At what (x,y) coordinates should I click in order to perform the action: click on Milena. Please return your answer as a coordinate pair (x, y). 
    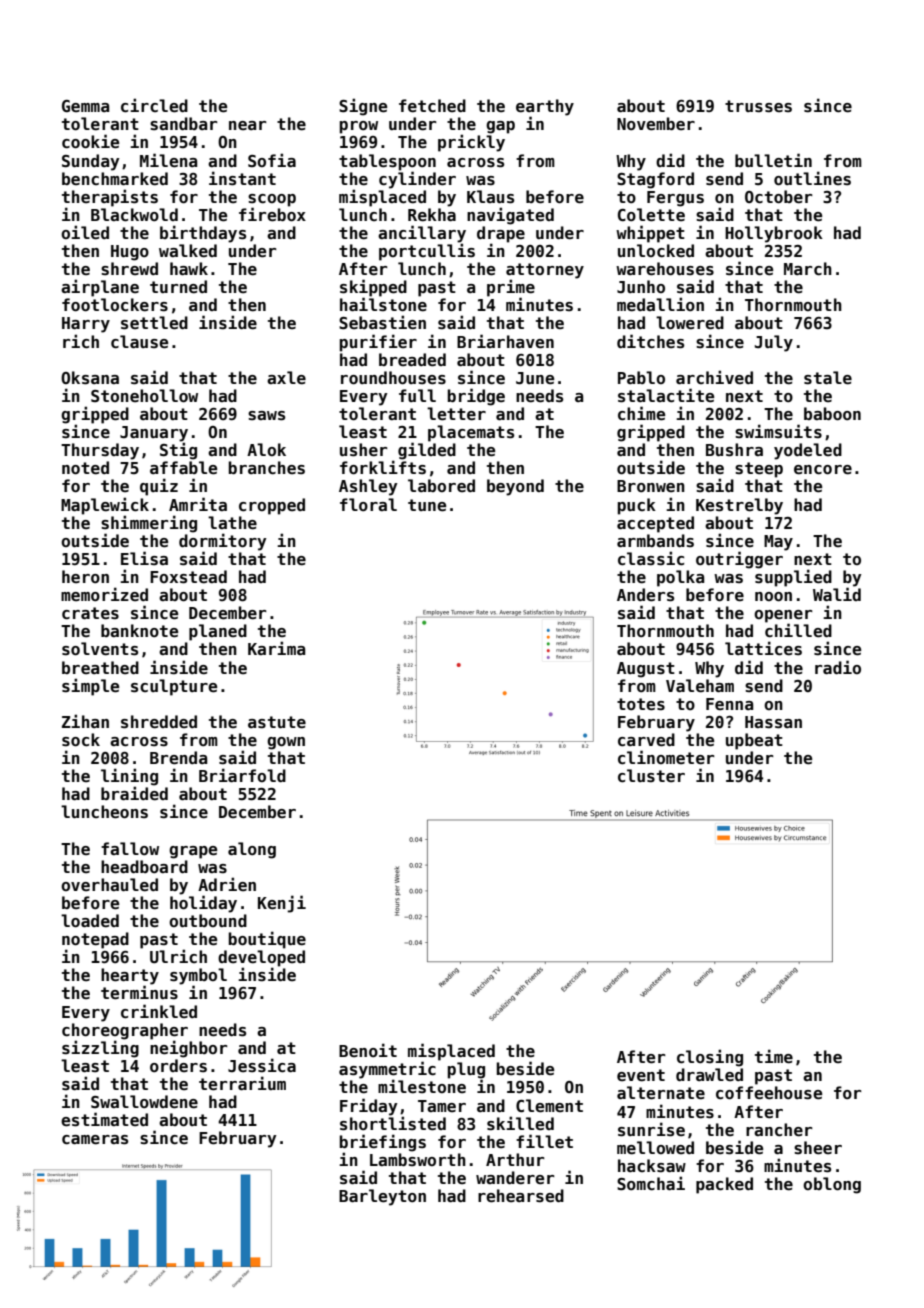
    Looking at the image, I should click on (168, 160).
